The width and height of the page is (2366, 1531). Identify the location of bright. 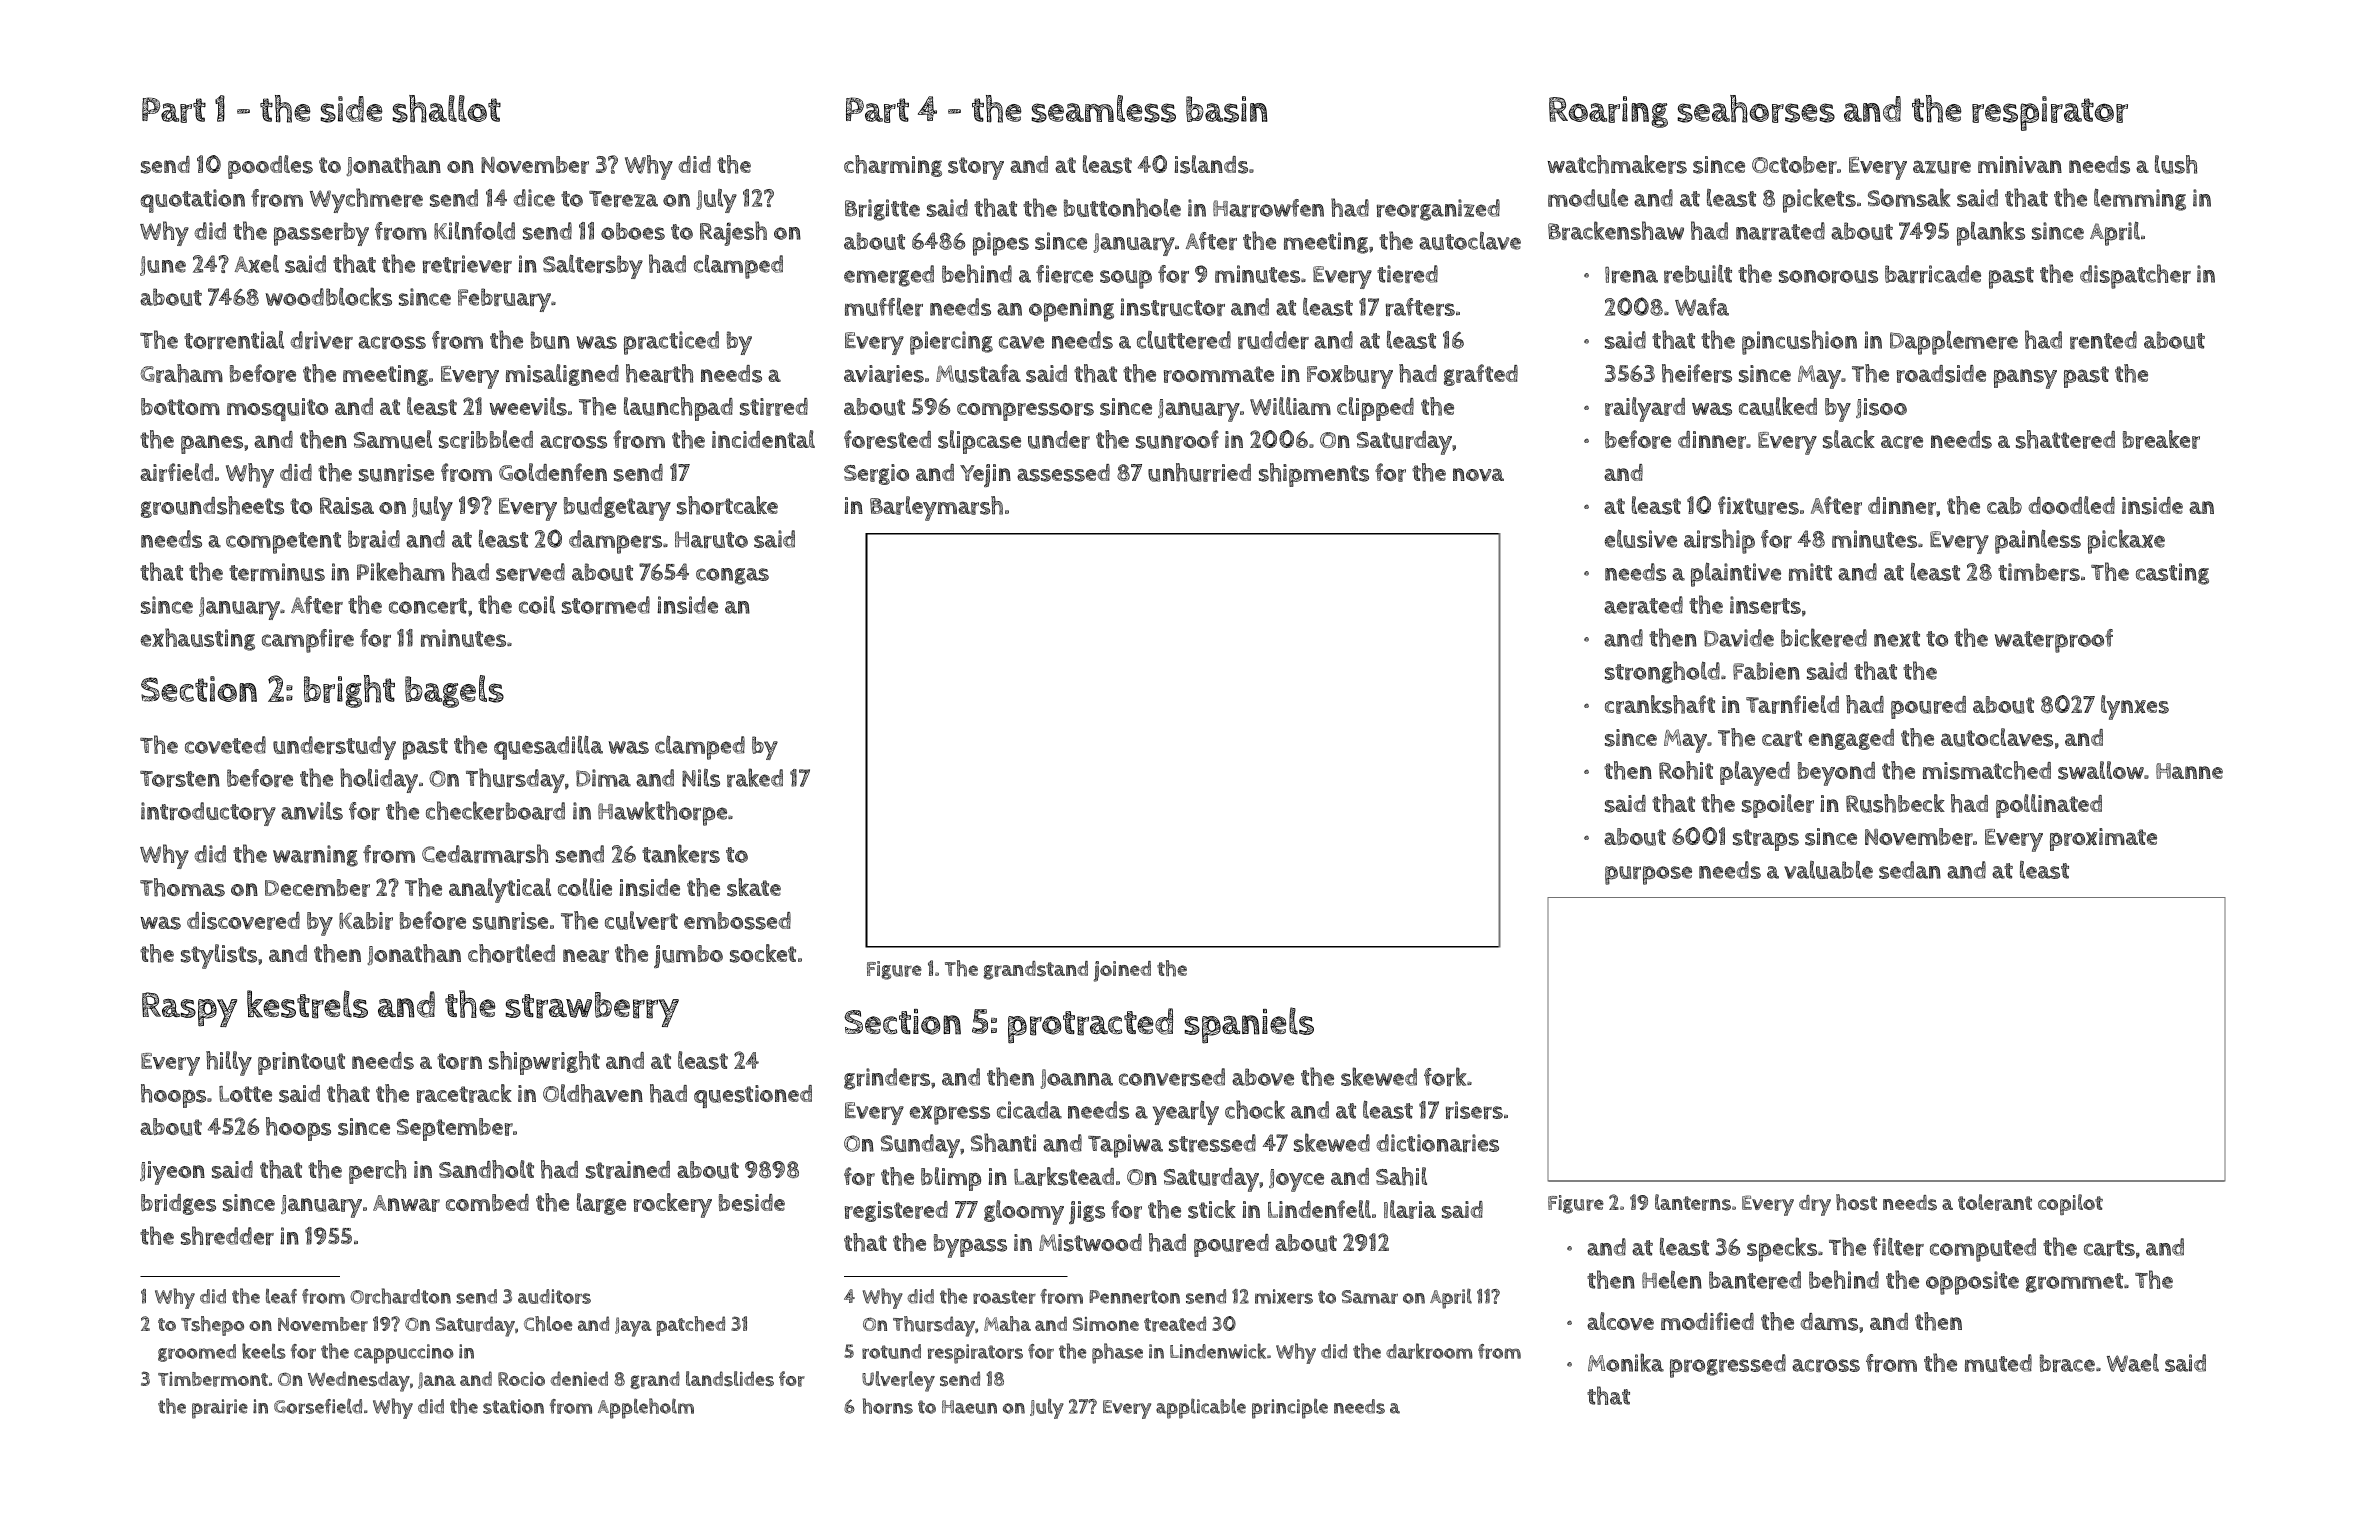
(349, 691).
